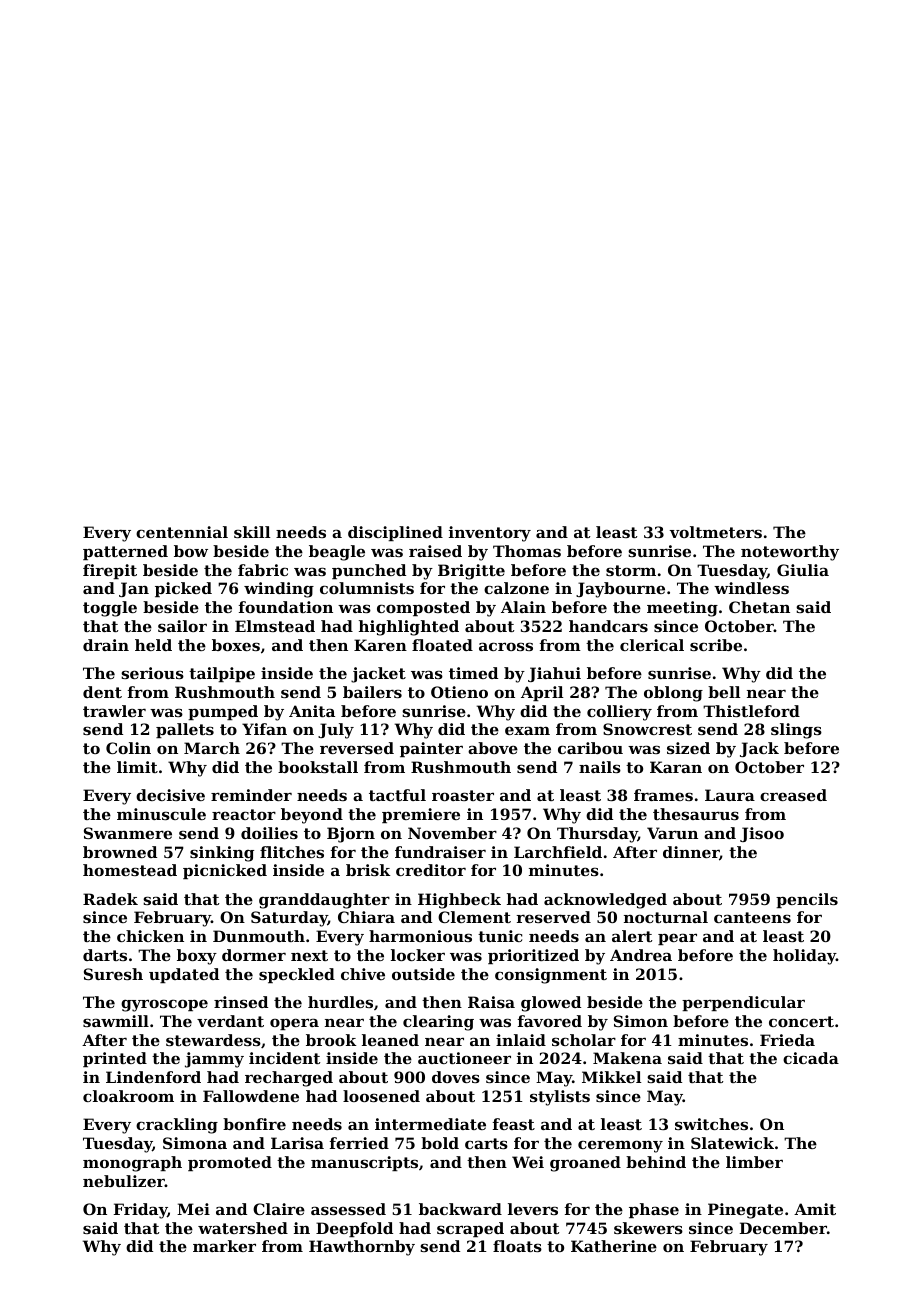 This image has height=1308, width=924. What do you see at coordinates (754, 1162) in the image?
I see `limber` at bounding box center [754, 1162].
